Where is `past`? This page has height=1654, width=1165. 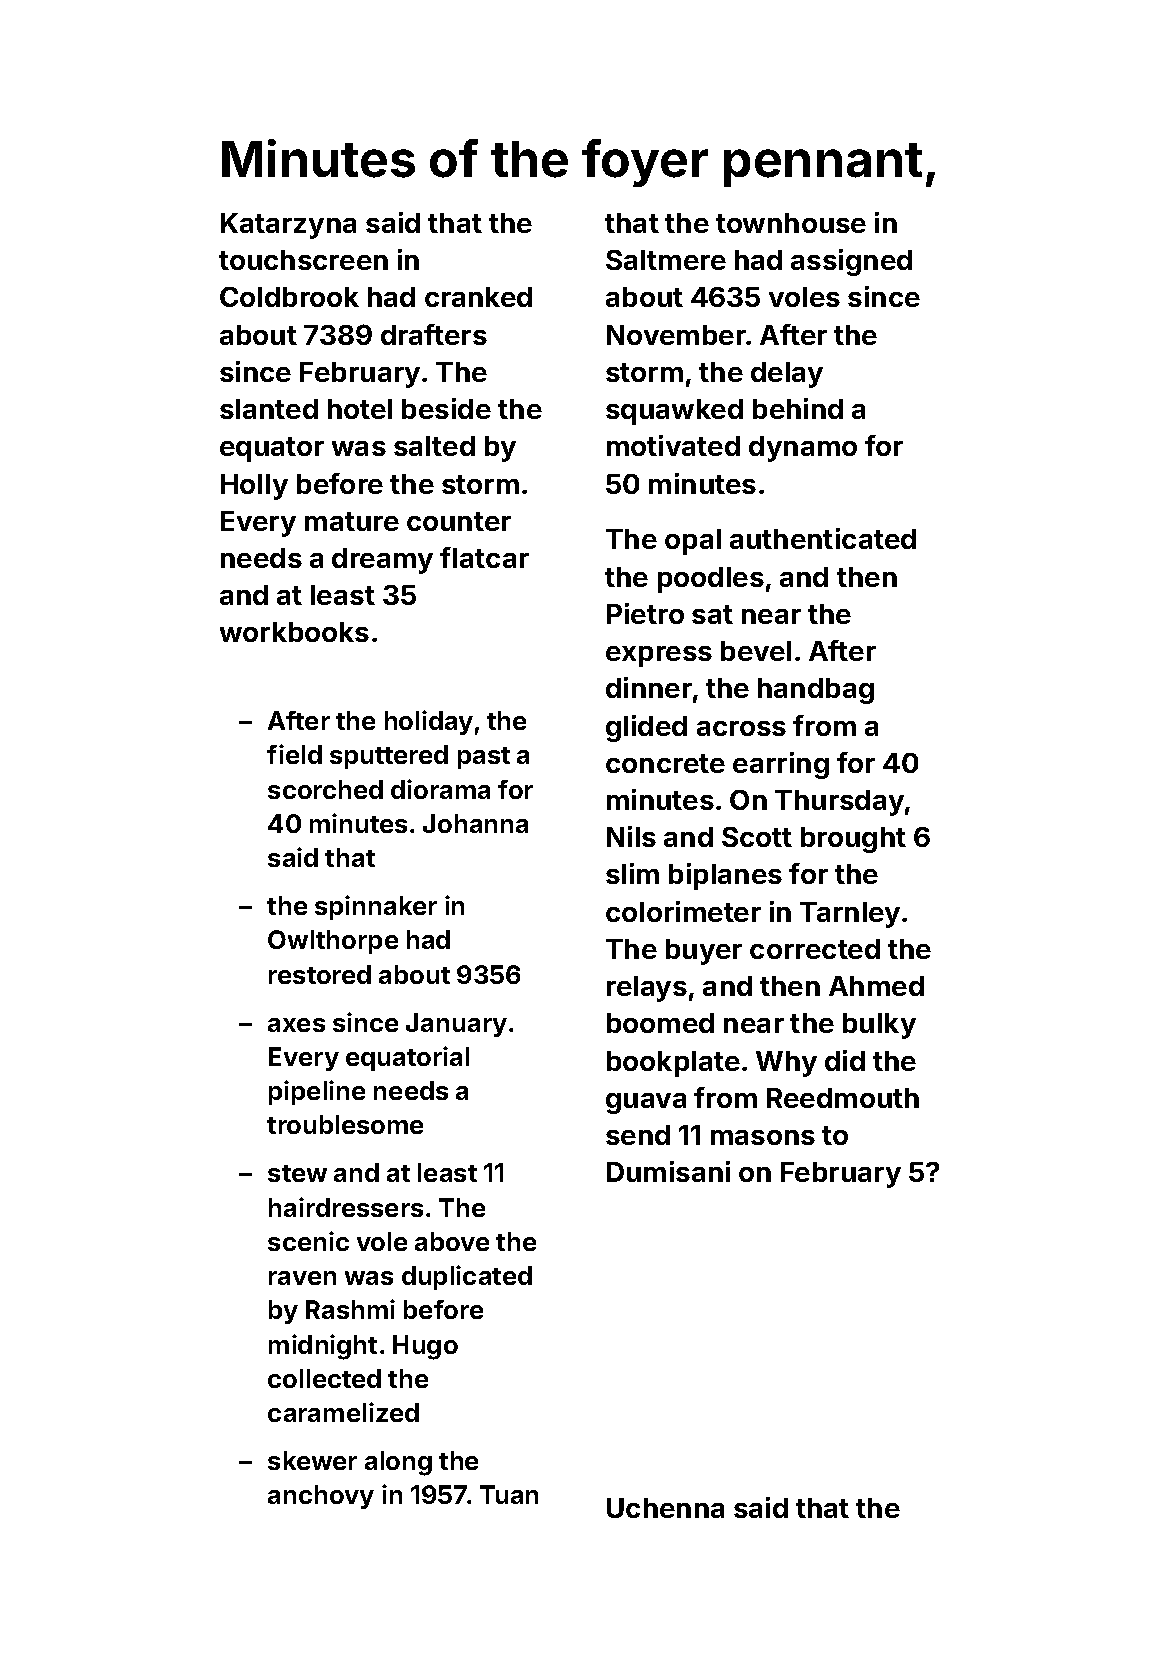 past is located at coordinates (484, 758).
